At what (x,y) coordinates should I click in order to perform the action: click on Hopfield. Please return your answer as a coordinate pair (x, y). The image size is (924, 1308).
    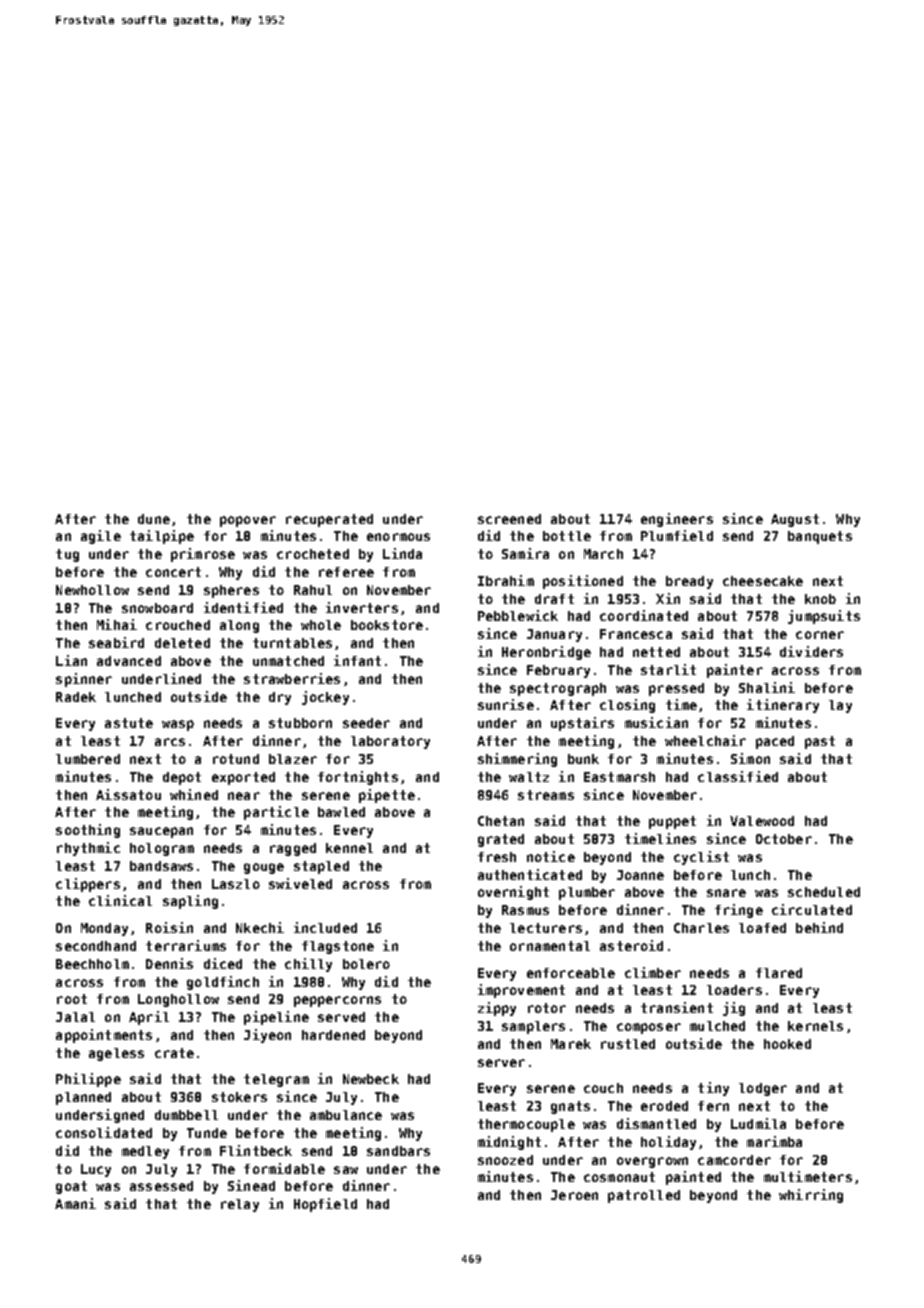
    Looking at the image, I should click on (325, 1205).
